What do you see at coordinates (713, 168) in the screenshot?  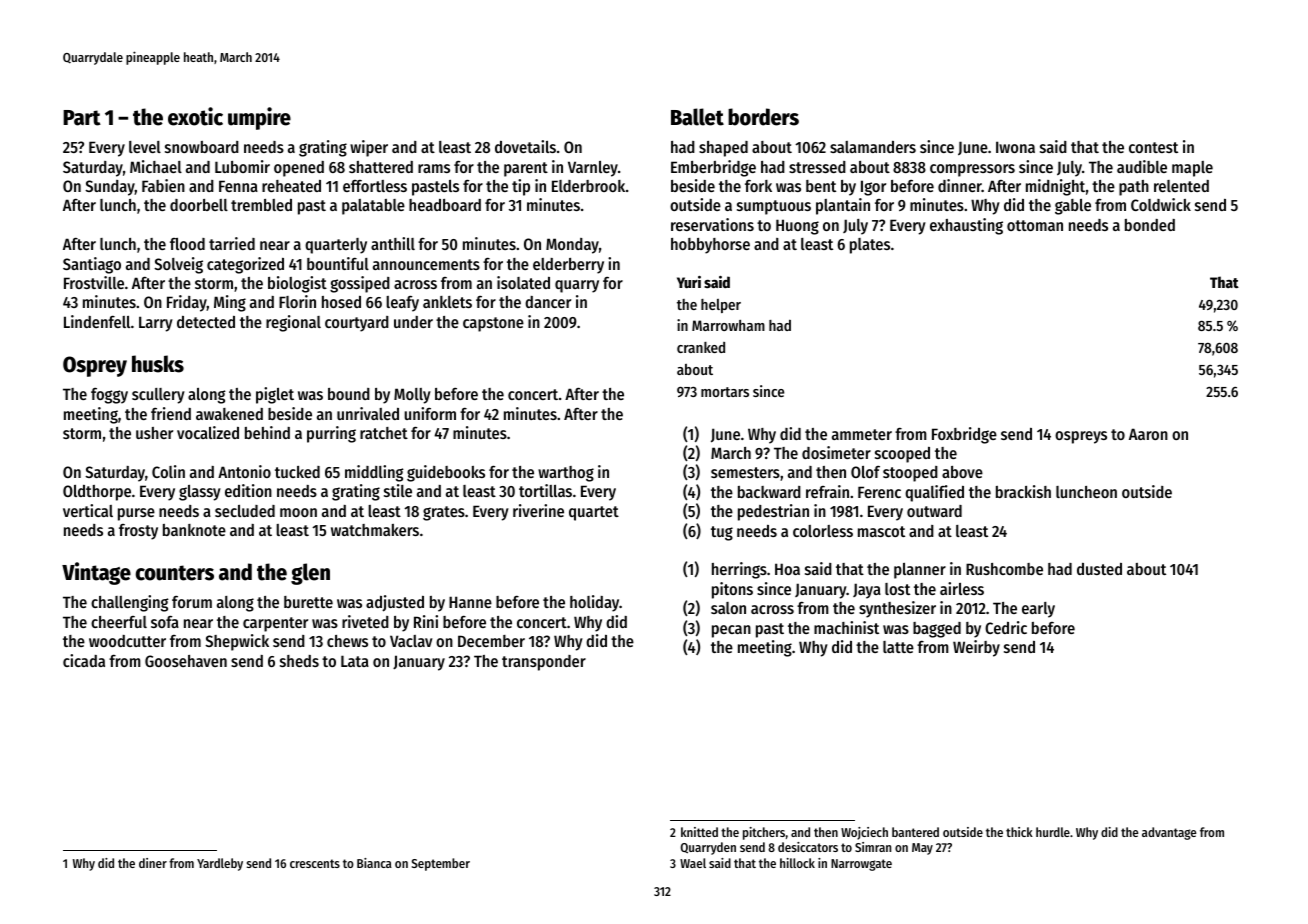 I see `Emberbridge` at bounding box center [713, 168].
